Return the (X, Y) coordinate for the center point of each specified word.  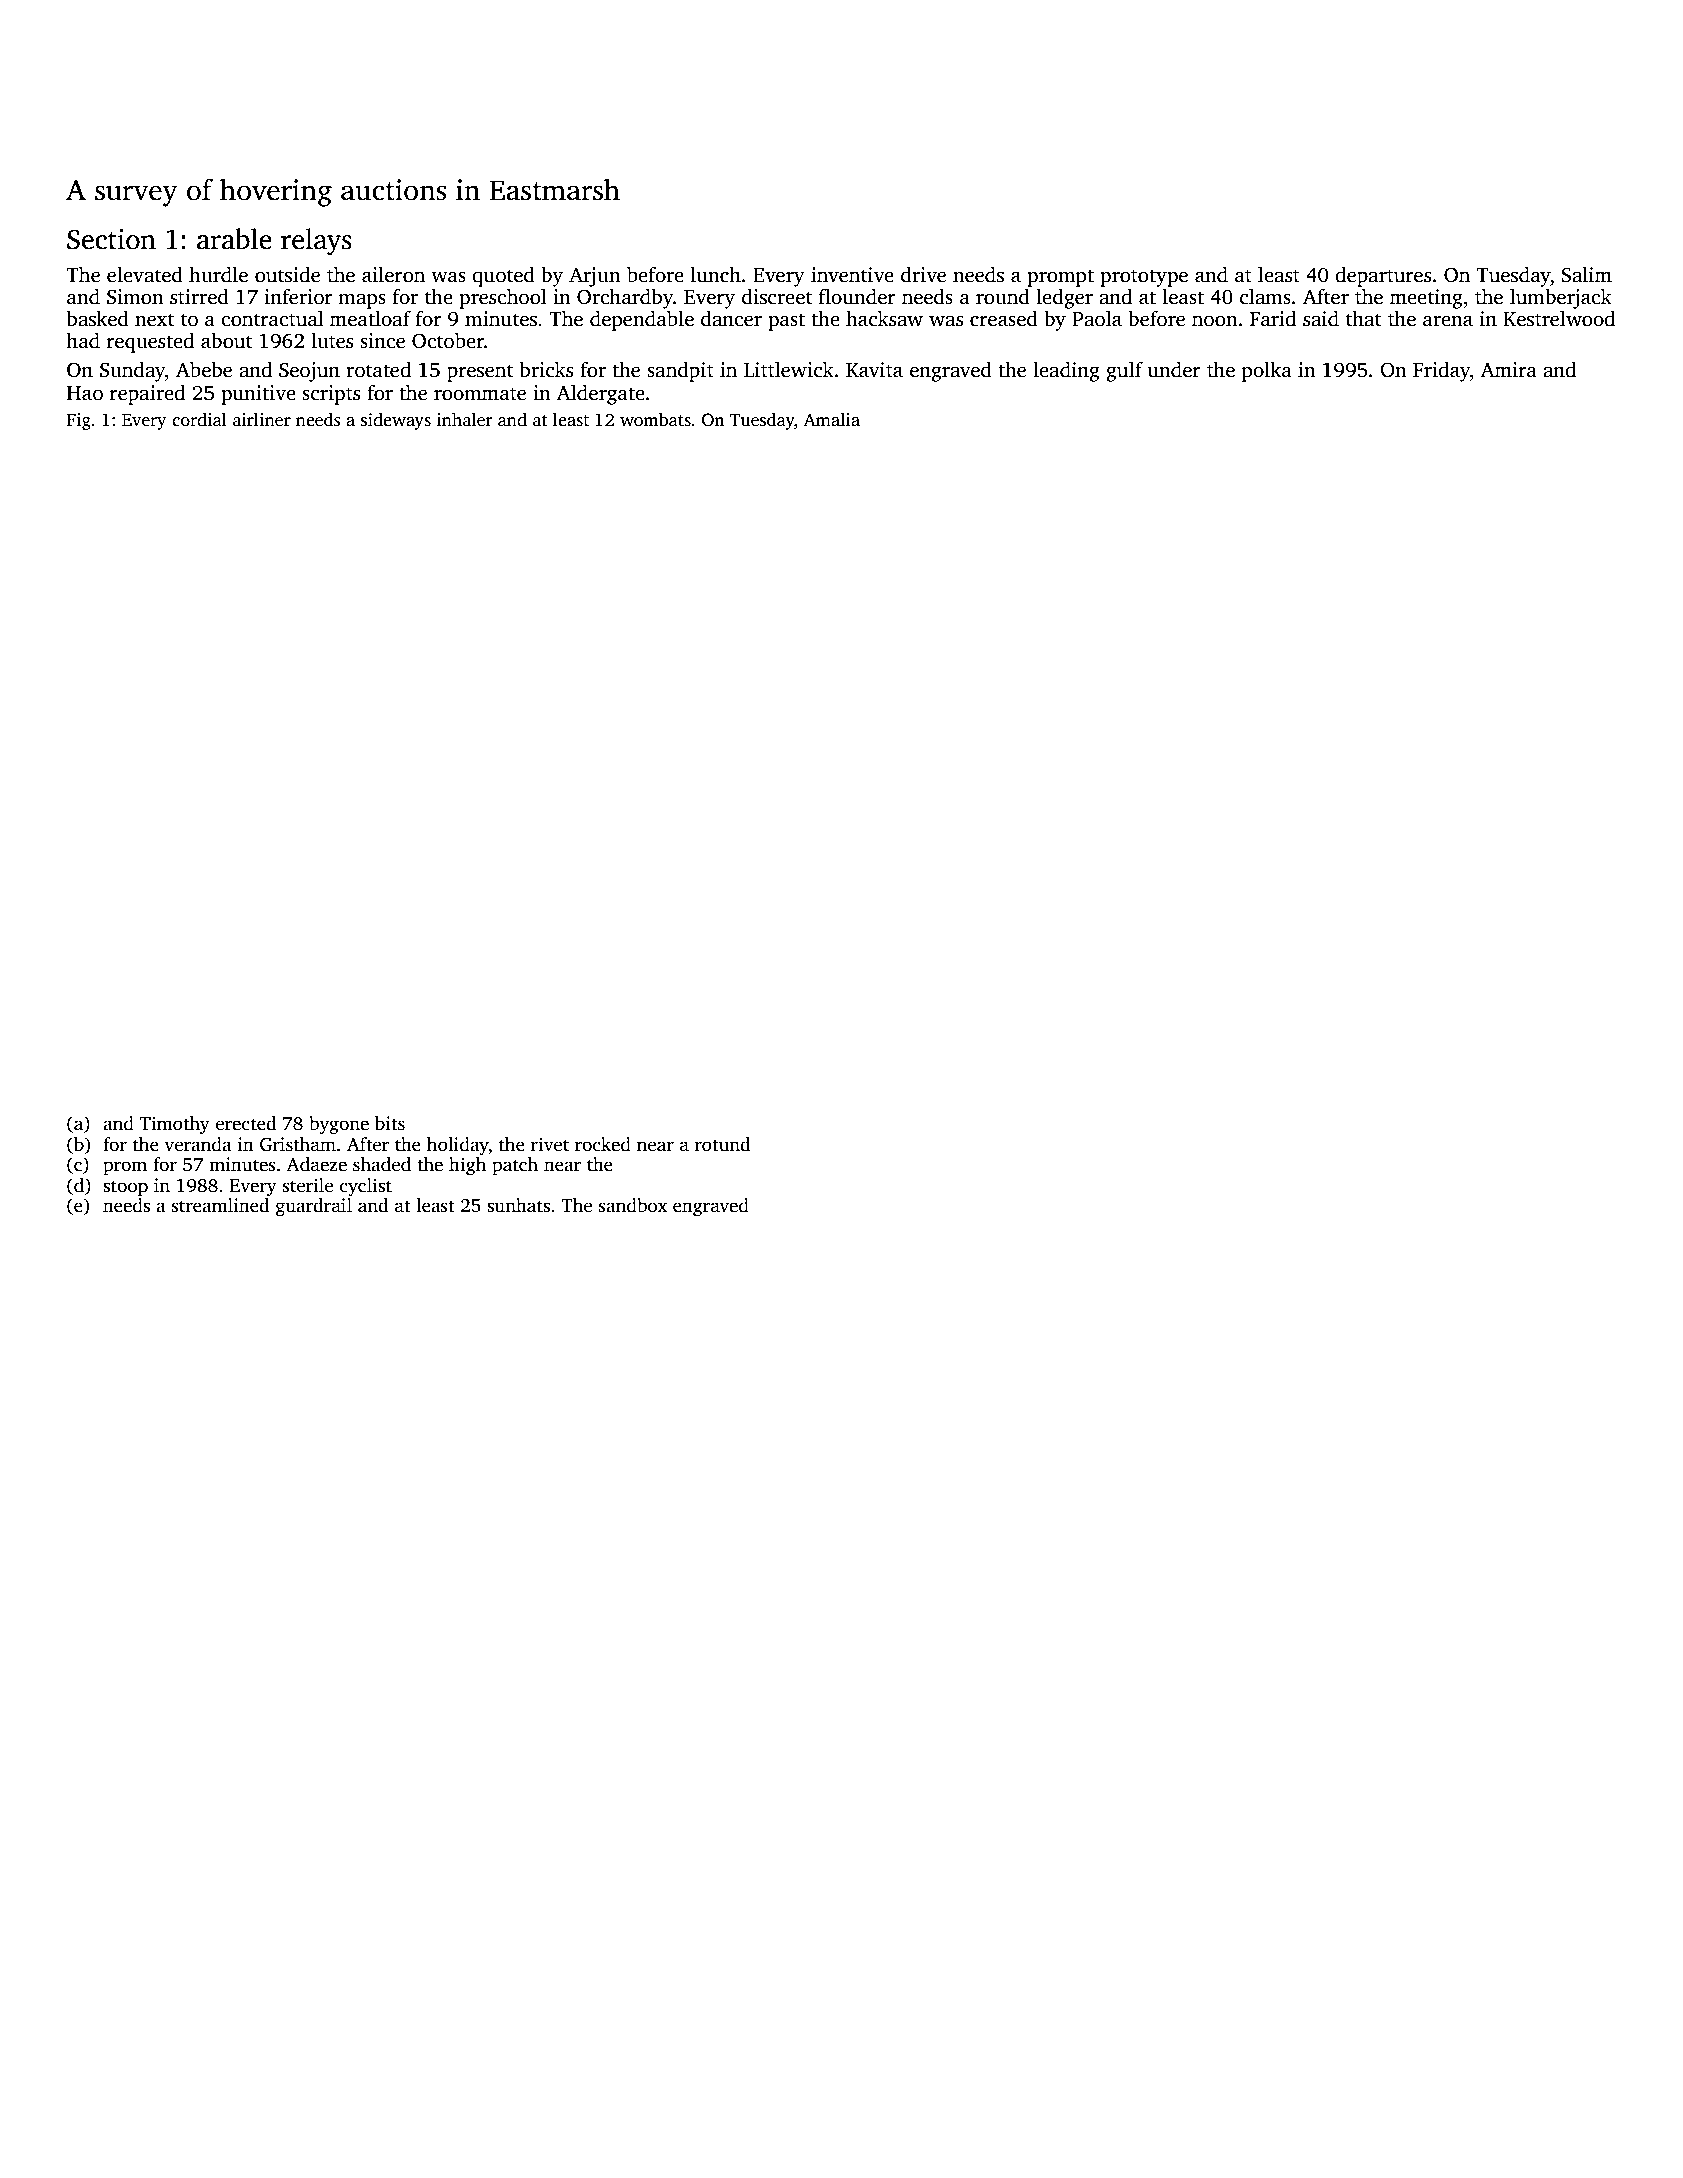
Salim (1586, 274)
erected (246, 1123)
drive (923, 274)
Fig (79, 421)
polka (1267, 371)
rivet (550, 1144)
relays (316, 242)
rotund (722, 1144)
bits (390, 1123)
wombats (655, 419)
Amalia (831, 419)
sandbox (633, 1205)
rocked (603, 1144)
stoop (125, 1188)
